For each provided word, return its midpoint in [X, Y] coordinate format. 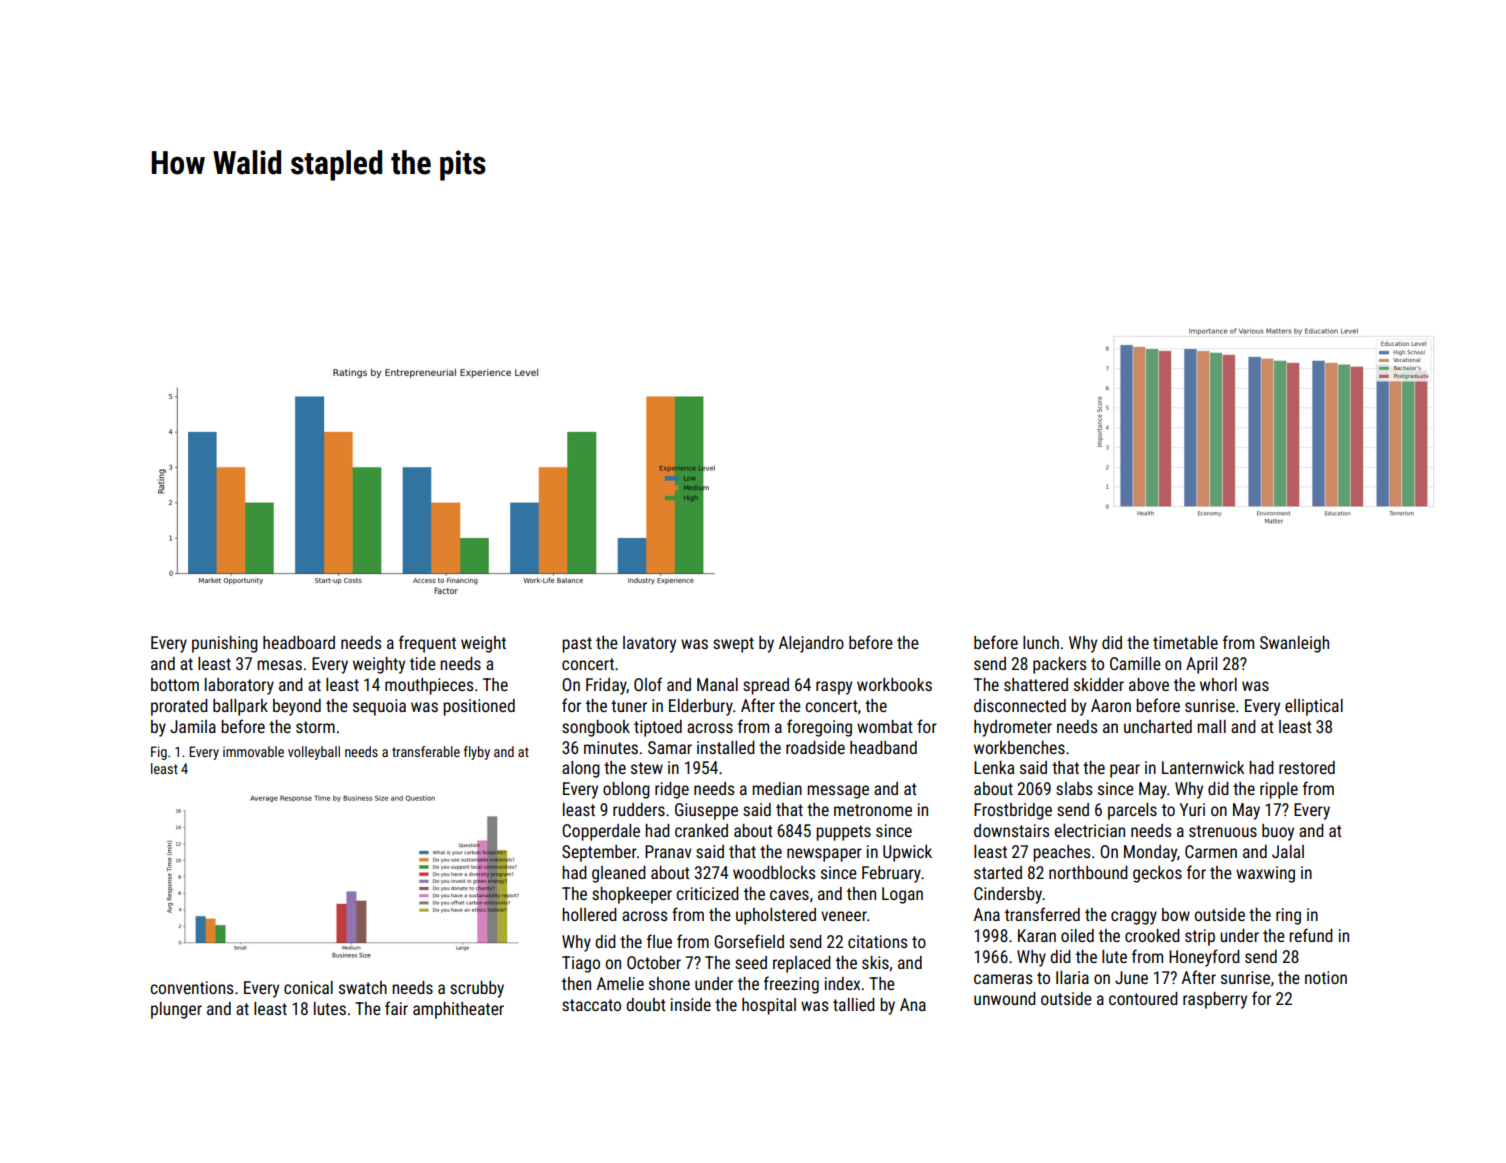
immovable [253, 751]
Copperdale [601, 832]
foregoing [819, 728]
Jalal [1288, 851]
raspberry [1215, 1000]
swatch [363, 987]
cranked [701, 830]
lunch [1041, 642]
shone [669, 983]
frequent [427, 644]
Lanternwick [1203, 767]
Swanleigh [1294, 644]
